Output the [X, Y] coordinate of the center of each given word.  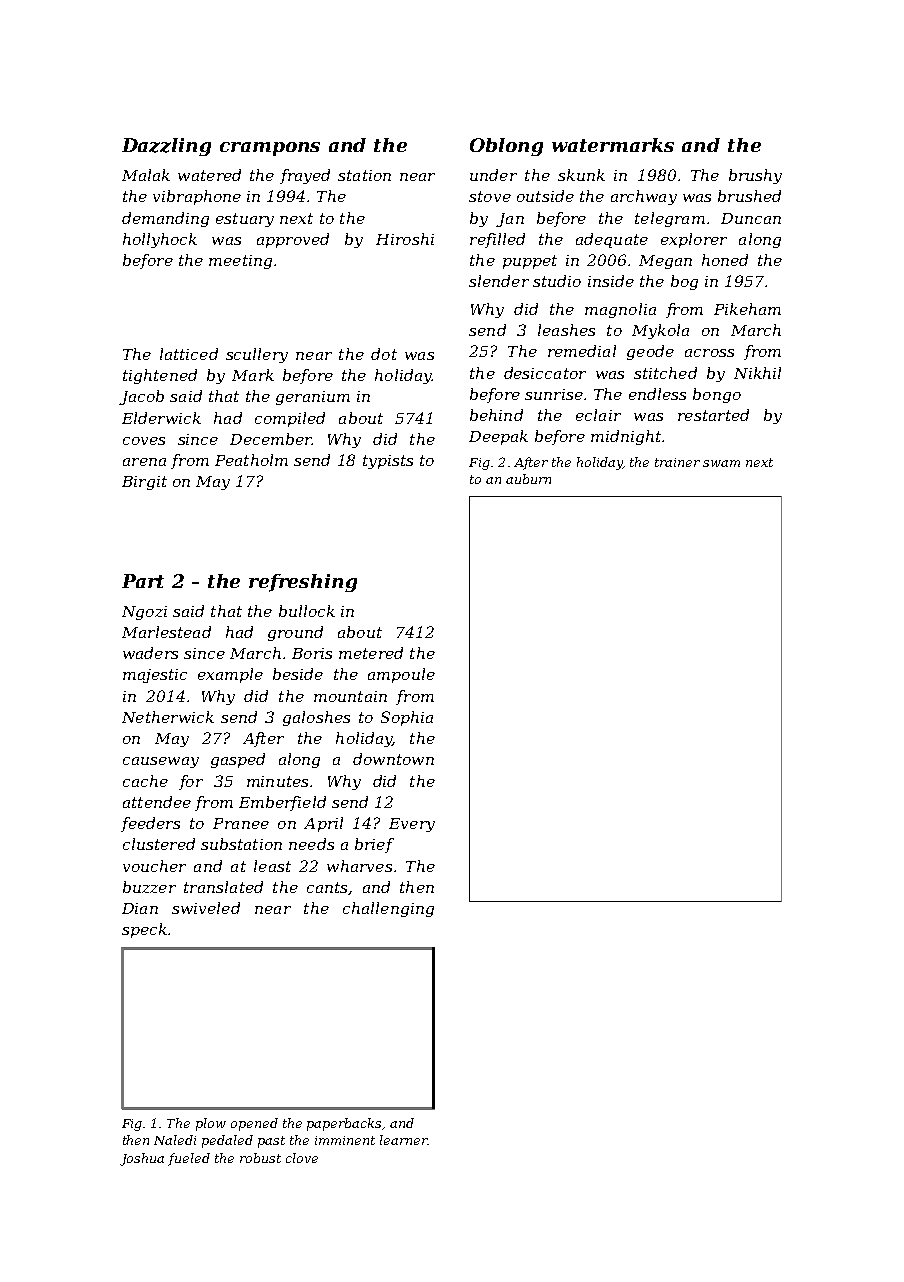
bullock [307, 611]
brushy [755, 176]
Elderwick [161, 418]
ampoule [401, 675]
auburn [528, 479]
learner [403, 1140]
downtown [393, 759]
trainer [677, 462]
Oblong [506, 147]
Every [412, 825]
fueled [189, 1159]
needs [311, 844]
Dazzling [166, 147]
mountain [350, 696]
